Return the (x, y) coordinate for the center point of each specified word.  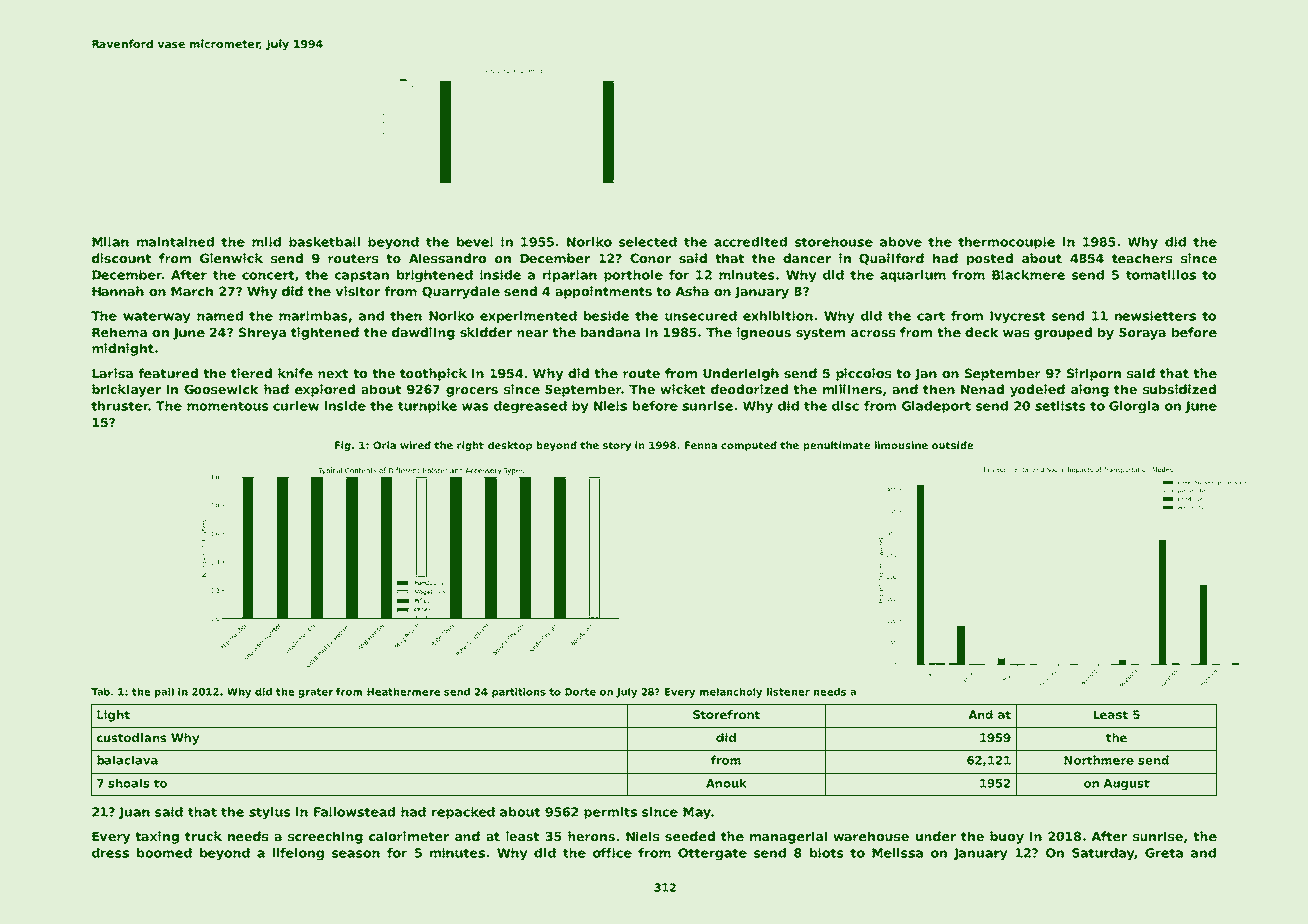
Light (113, 716)
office (612, 853)
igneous (764, 333)
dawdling (423, 333)
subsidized (1179, 389)
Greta (1164, 853)
